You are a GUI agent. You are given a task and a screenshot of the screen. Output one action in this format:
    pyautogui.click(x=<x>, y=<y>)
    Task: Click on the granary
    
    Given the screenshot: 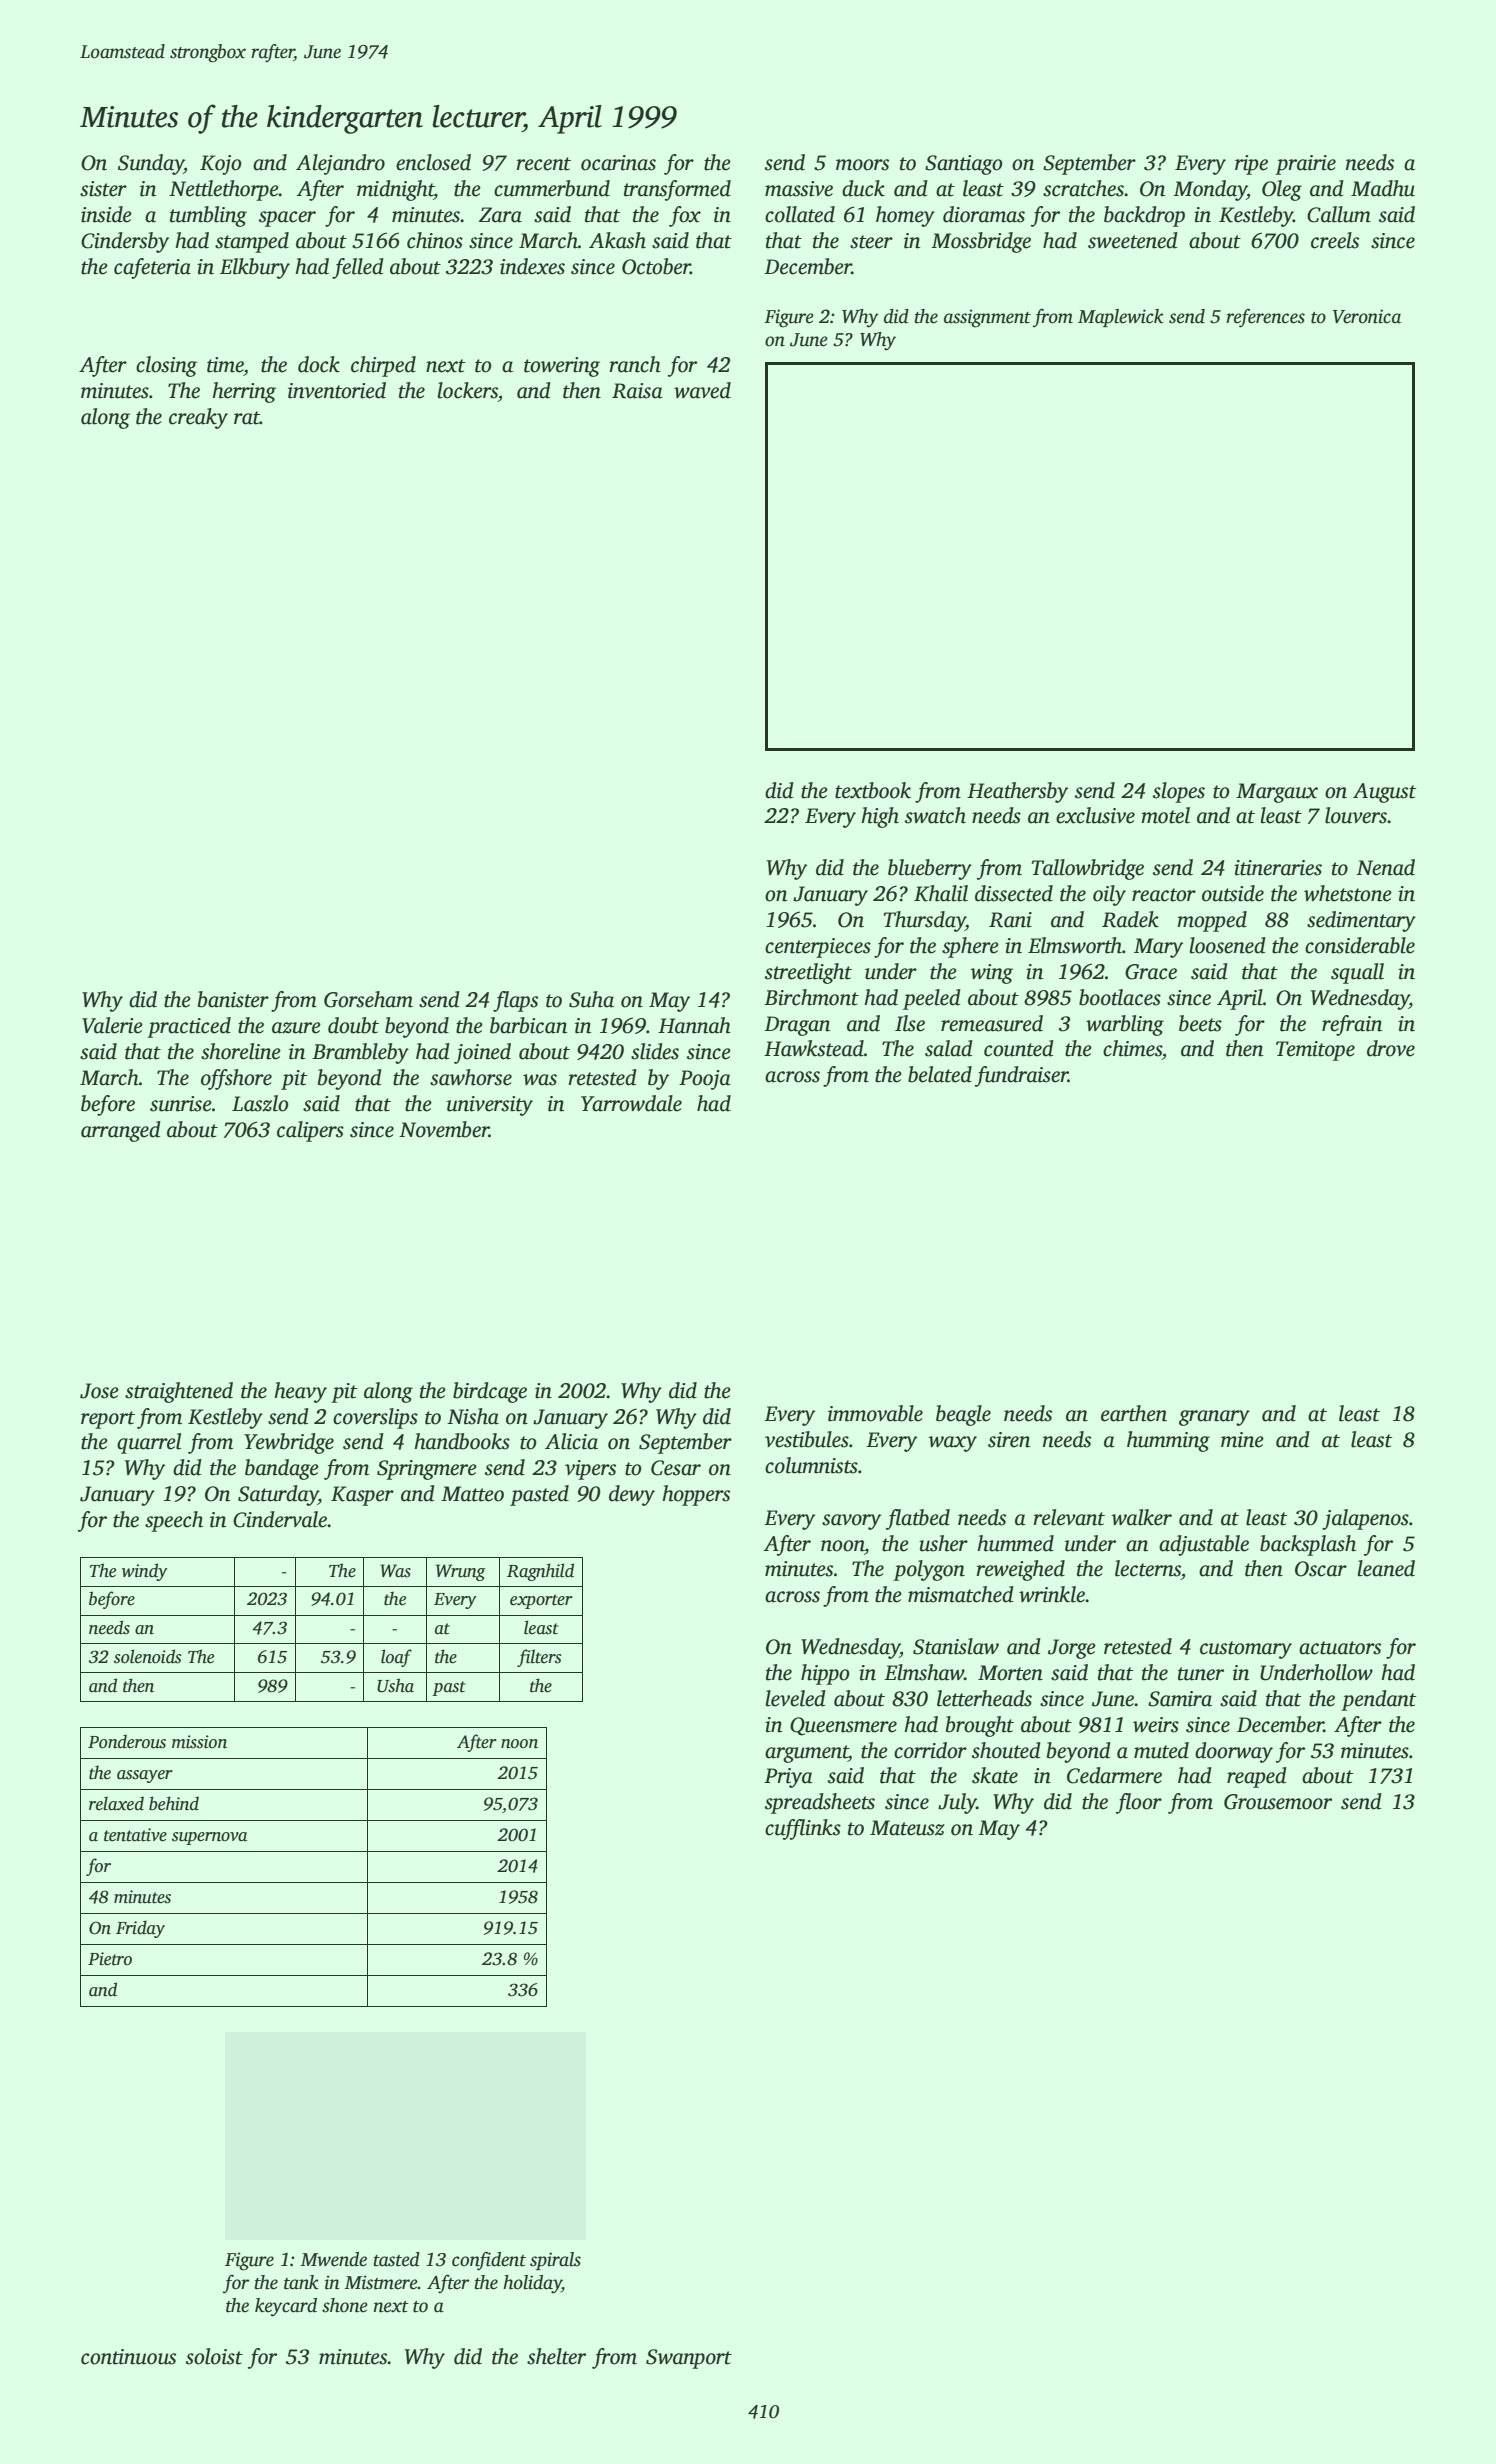 What is the action you would take?
    pyautogui.click(x=1214, y=1418)
